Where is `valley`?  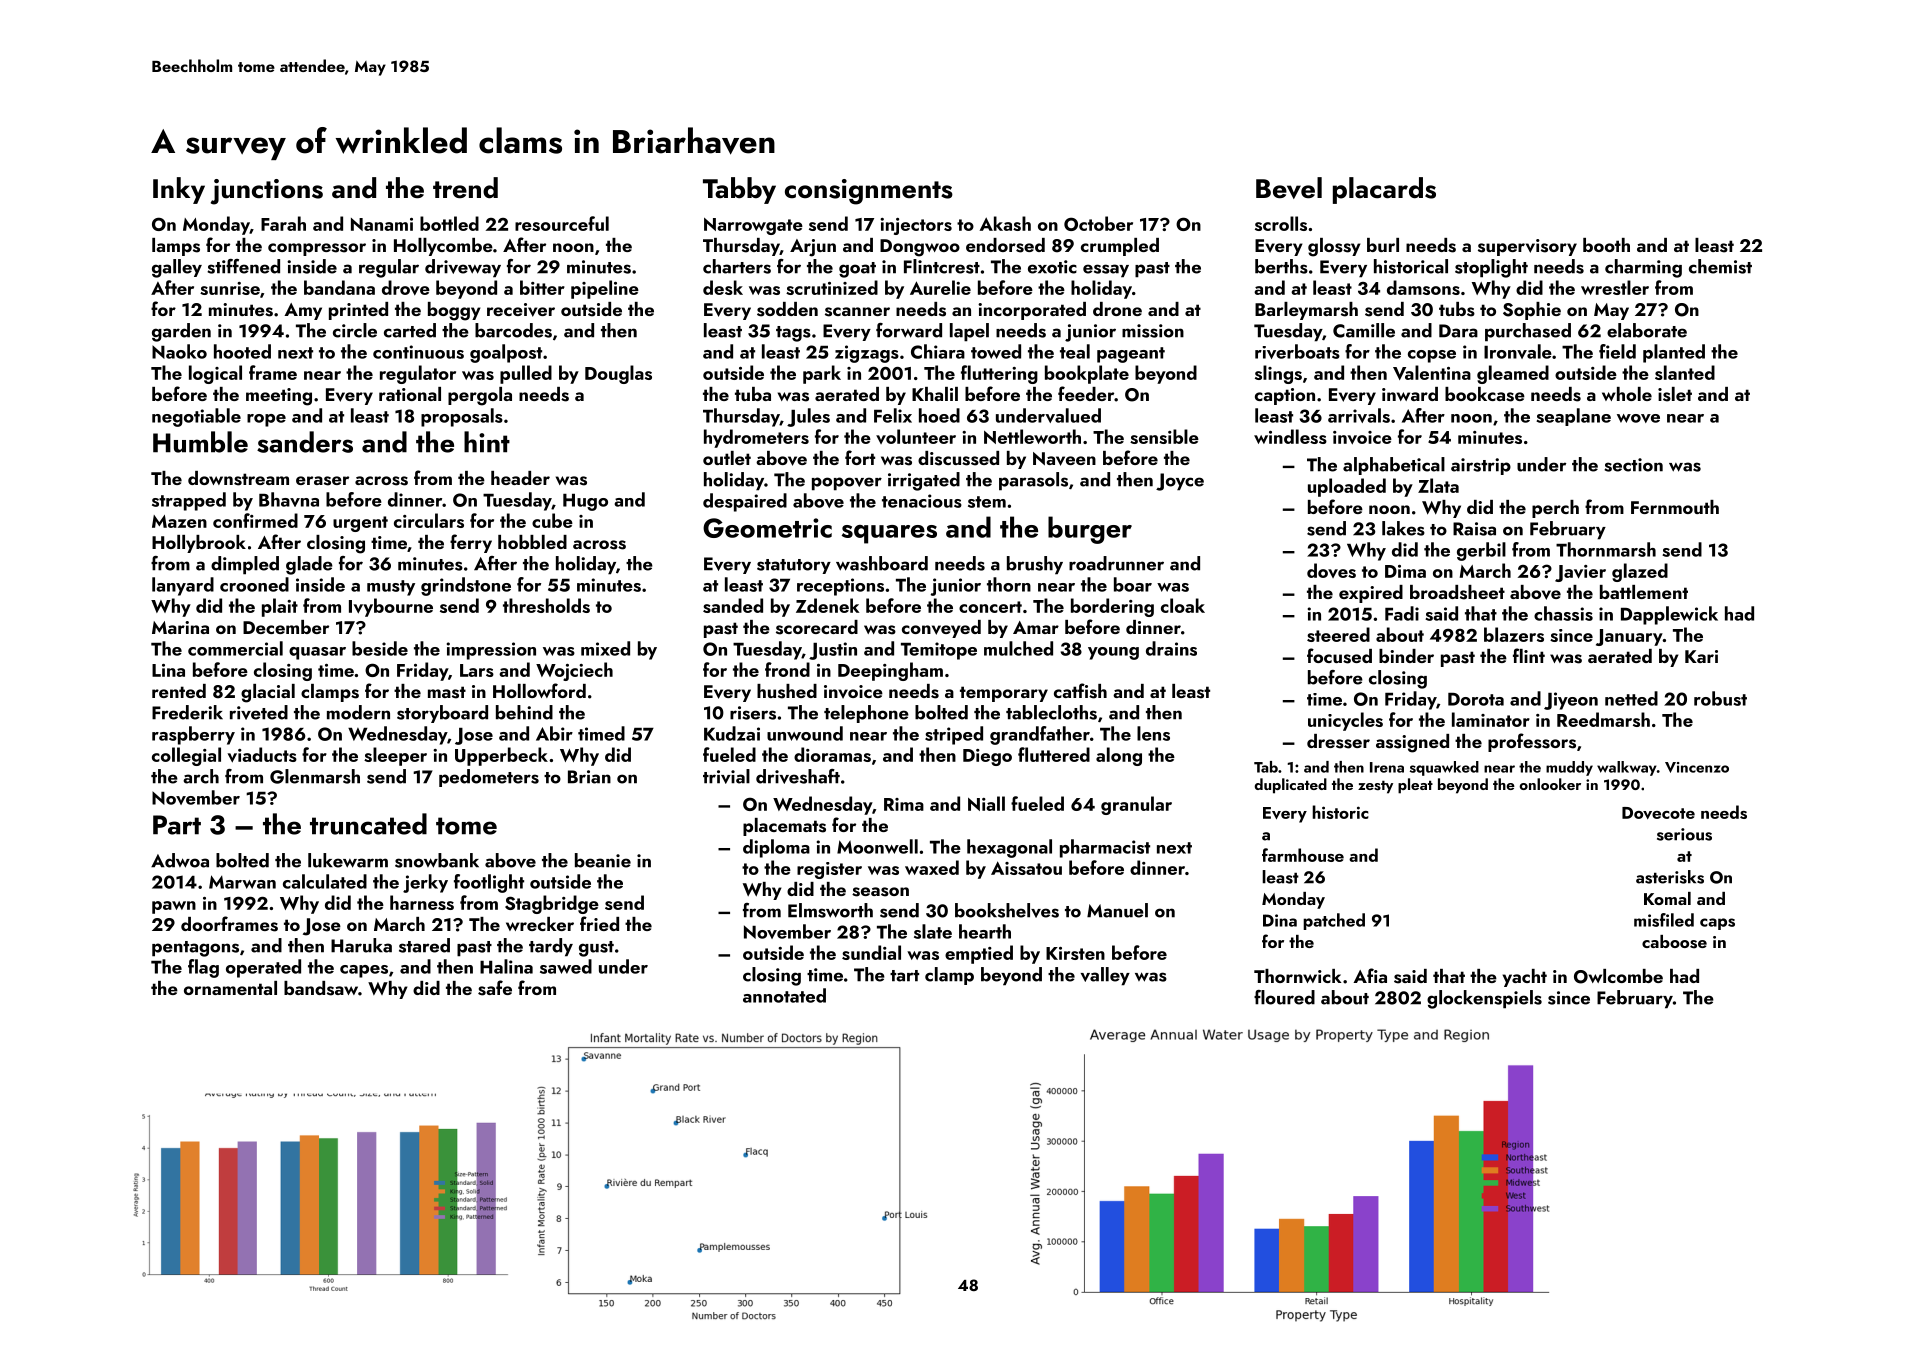 valley is located at coordinates (1105, 976).
